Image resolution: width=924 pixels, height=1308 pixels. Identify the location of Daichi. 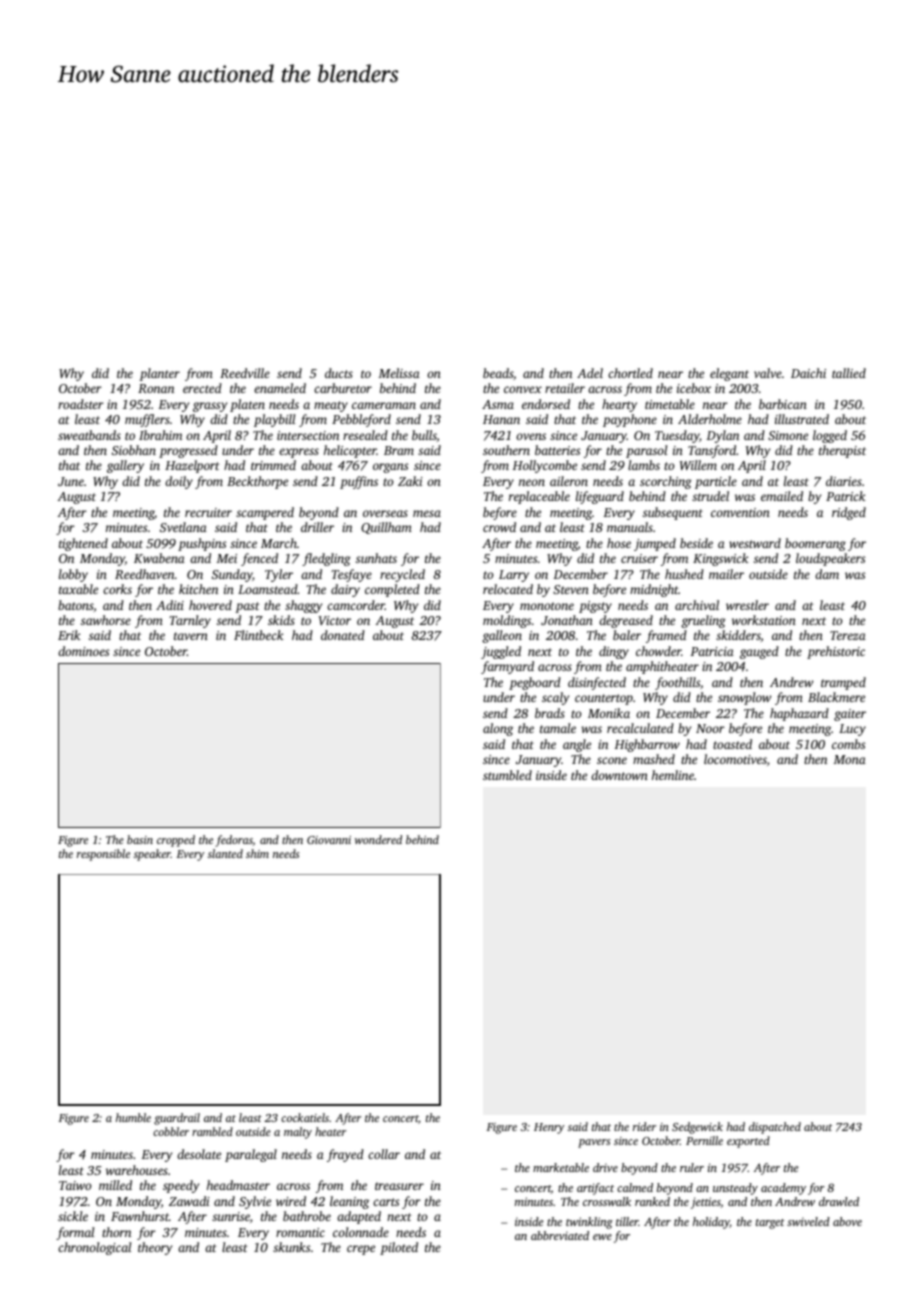
(808, 373).
